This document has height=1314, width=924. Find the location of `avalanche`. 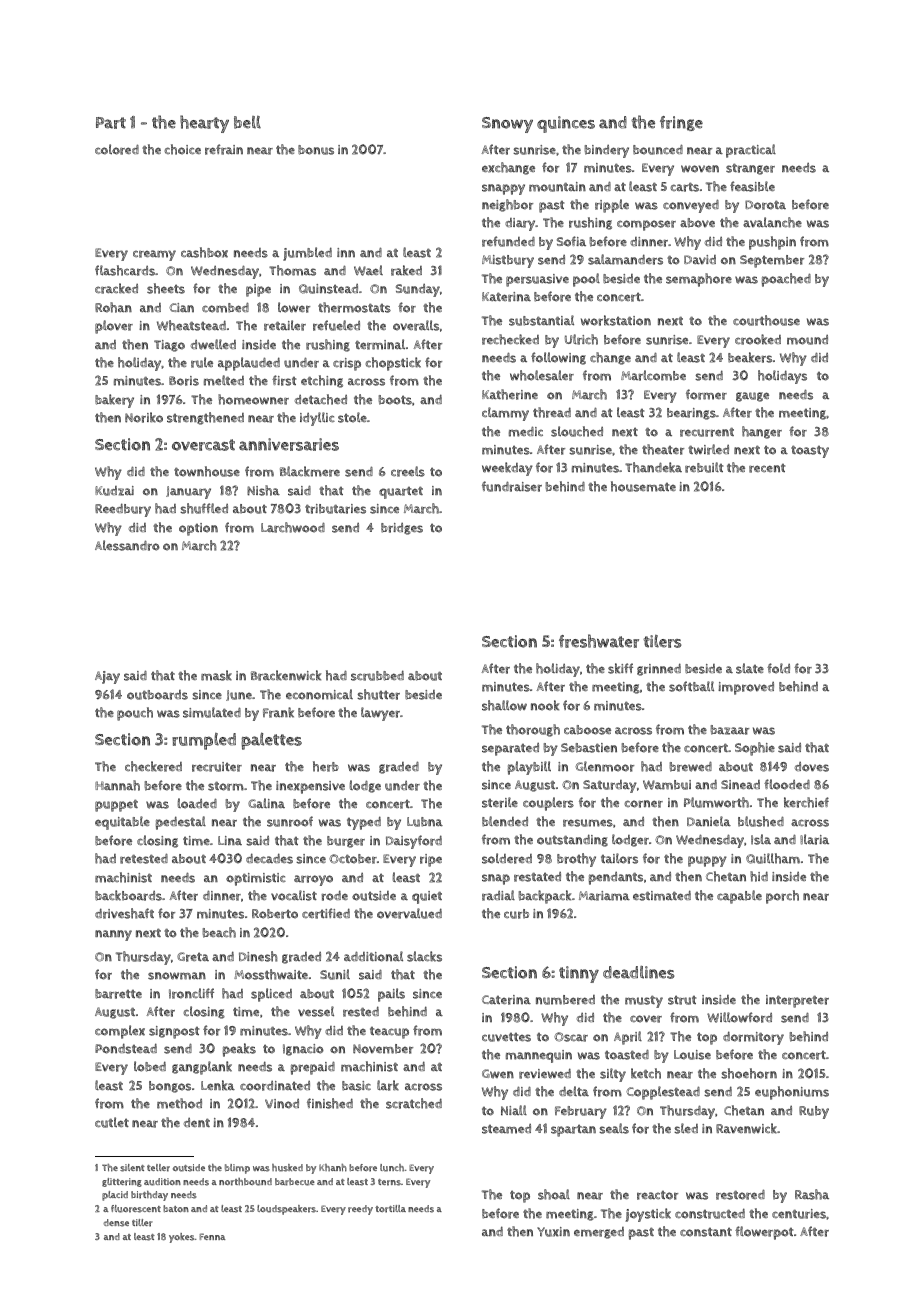

avalanche is located at coordinates (772, 222).
